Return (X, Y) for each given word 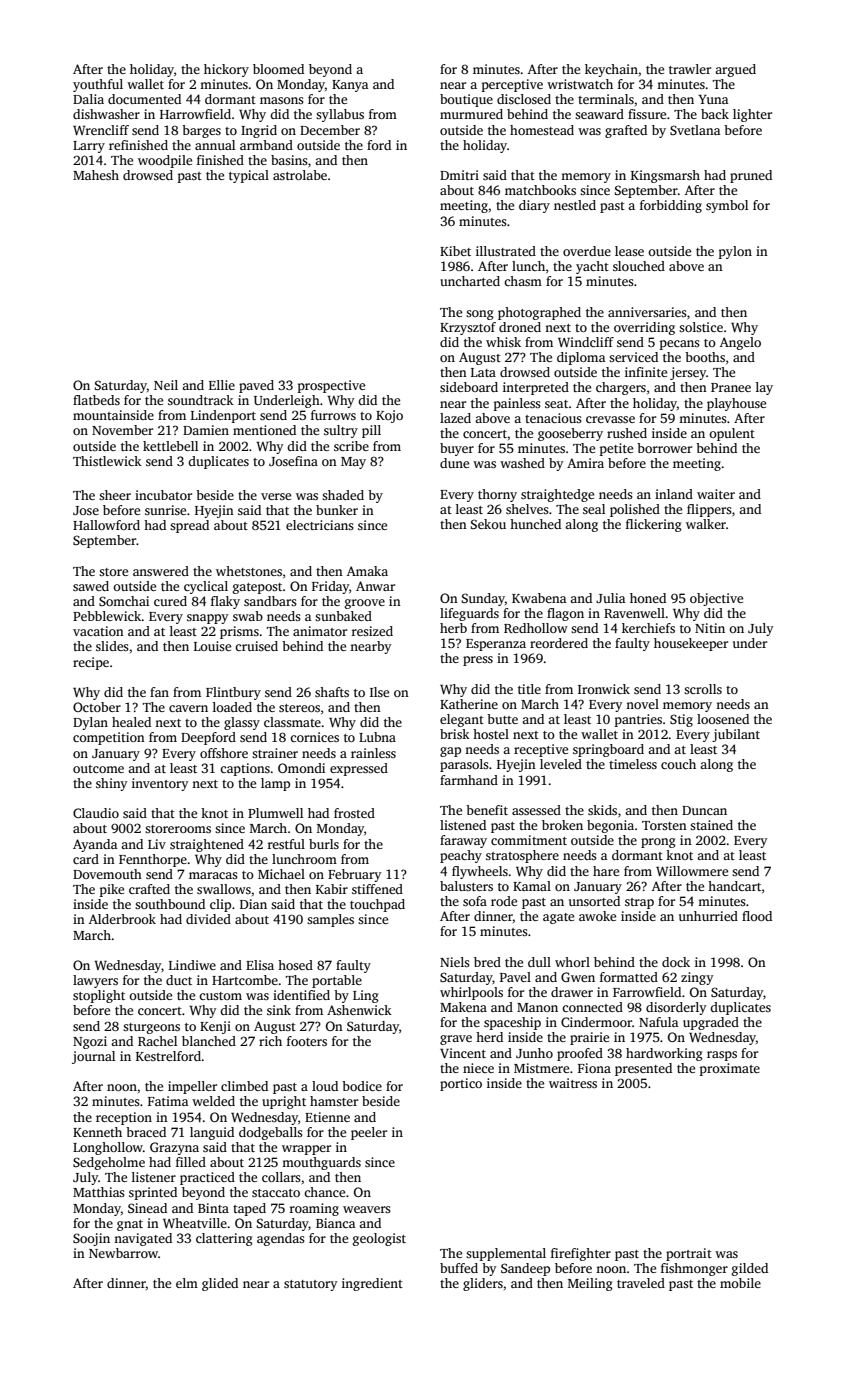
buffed (459, 1268)
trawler (690, 69)
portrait (689, 1254)
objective (716, 599)
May (353, 463)
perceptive (512, 85)
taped (249, 1209)
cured (170, 601)
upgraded (711, 1023)
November (122, 430)
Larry (89, 147)
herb (453, 628)
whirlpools (471, 993)
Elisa (260, 965)
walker (706, 524)
